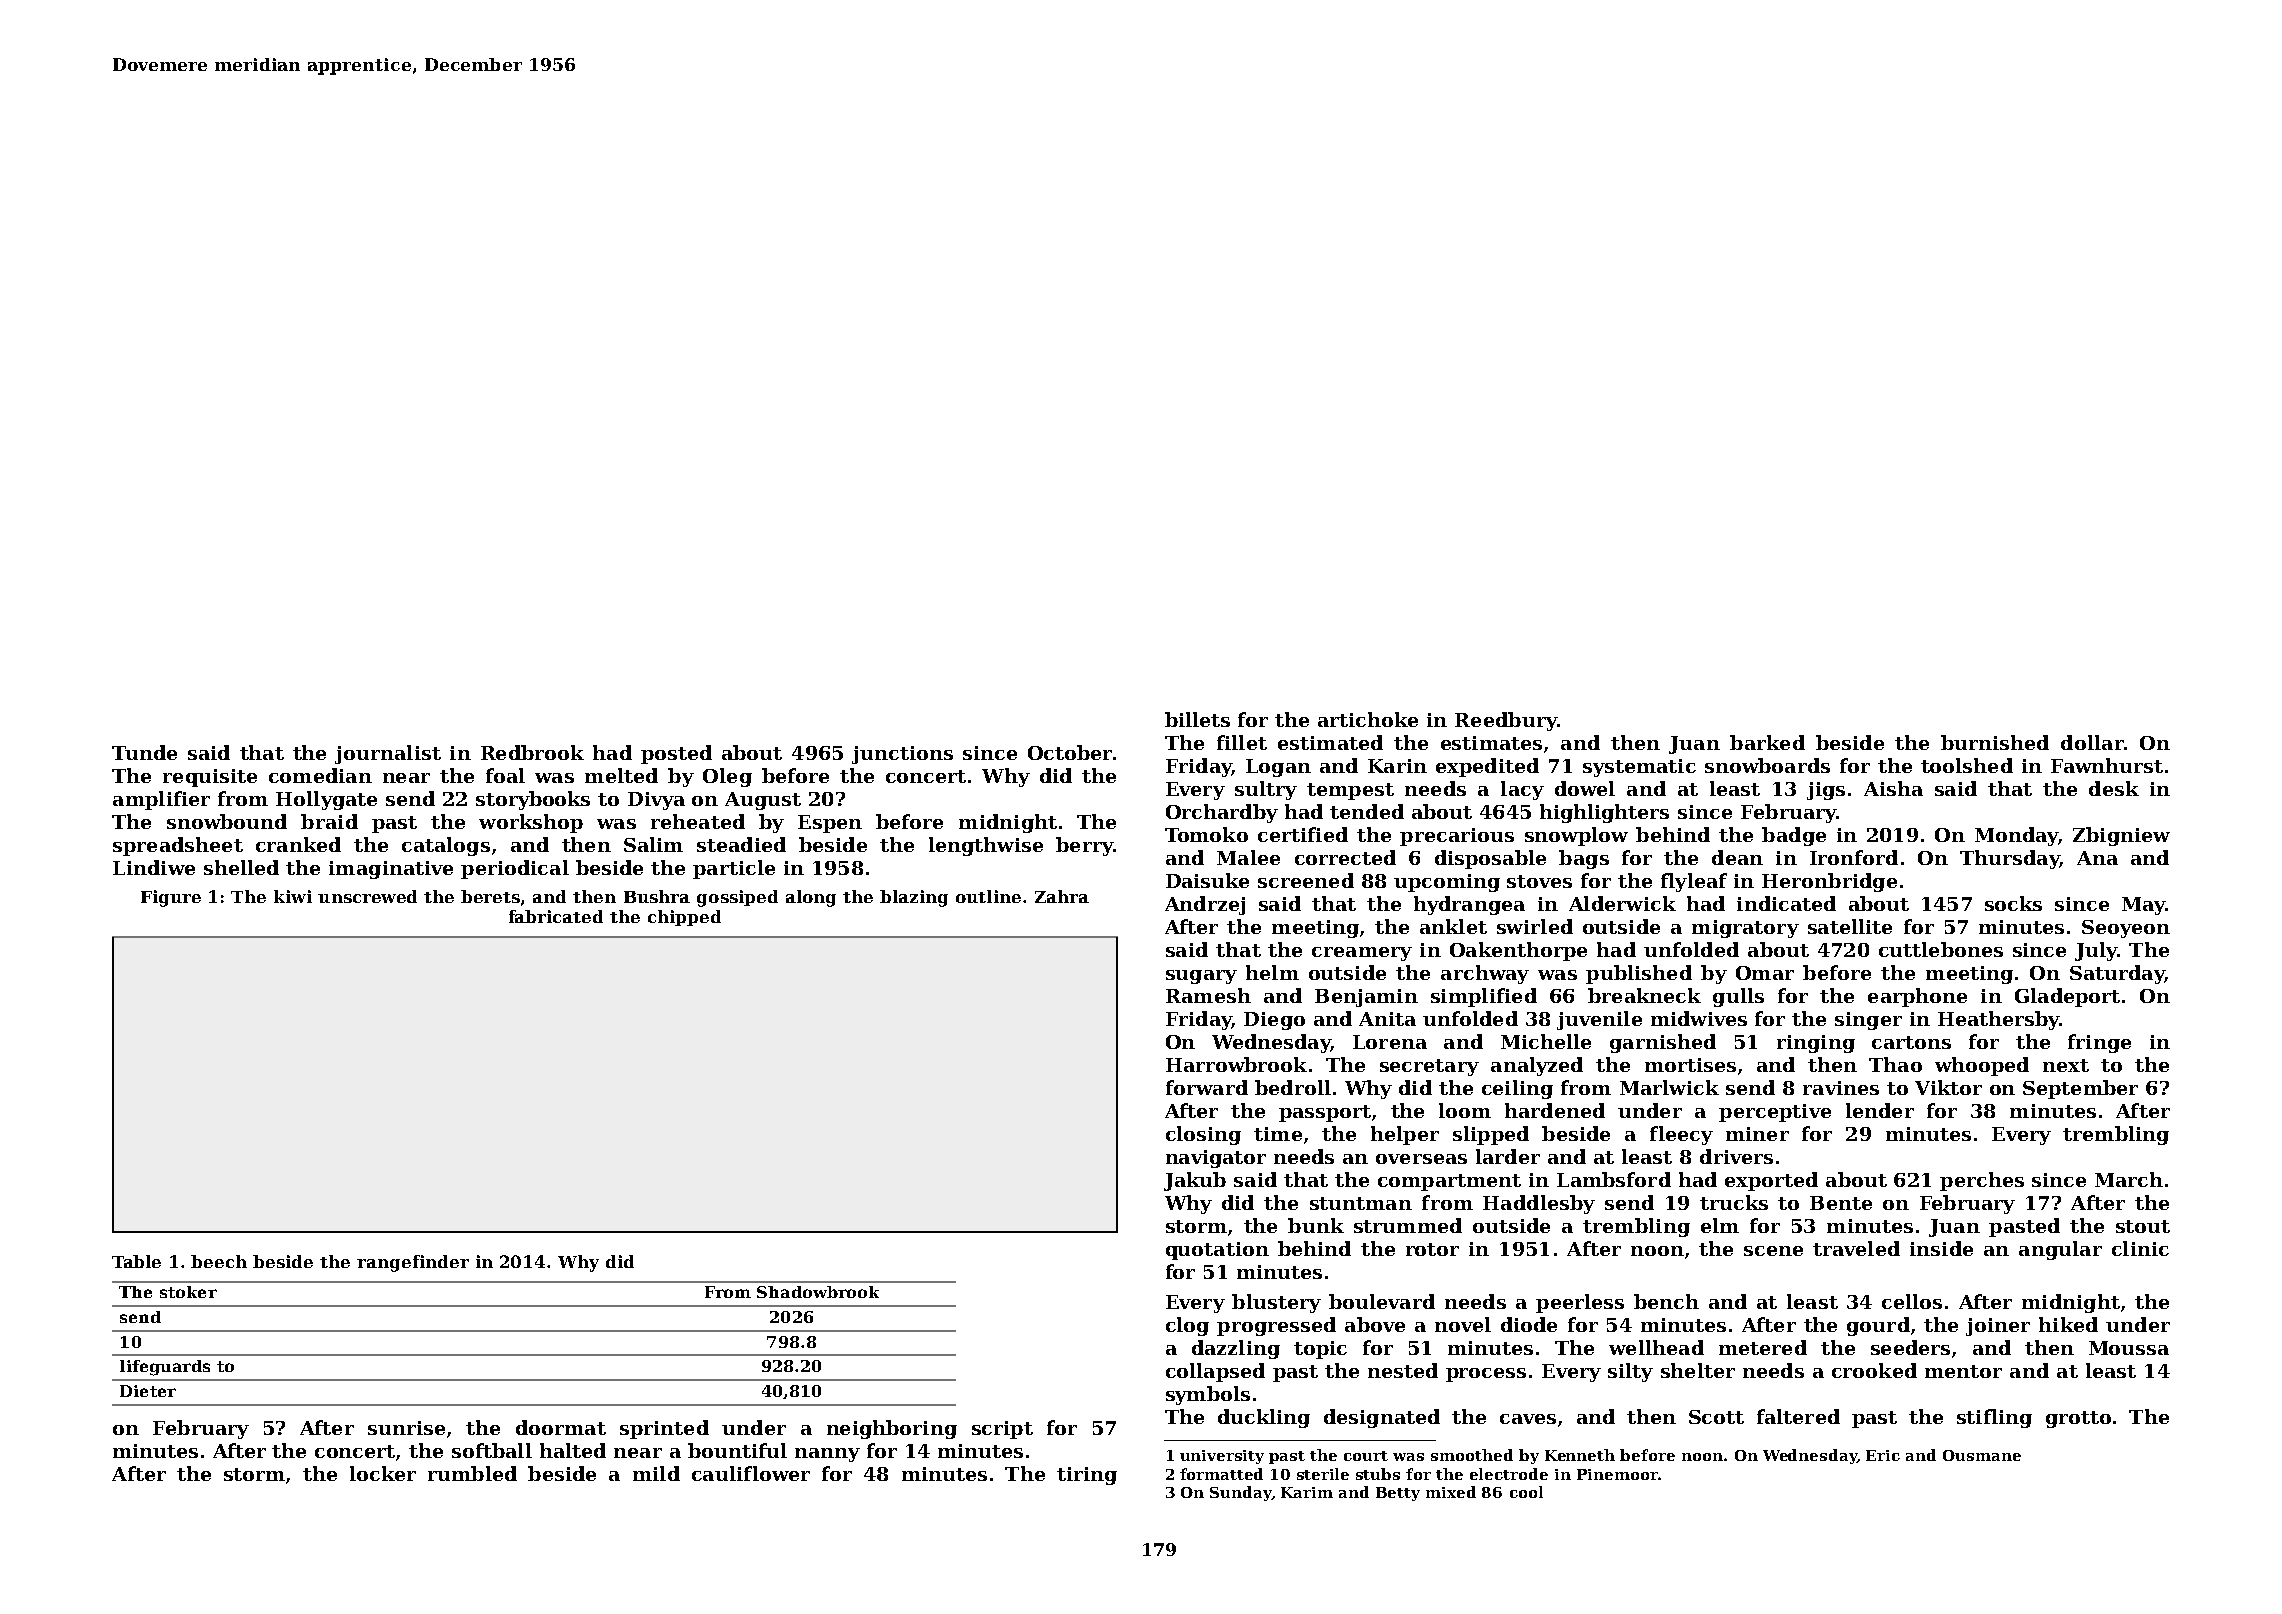 This screenshot has height=1614, width=2282. I want to click on Redbrook, so click(532, 752).
